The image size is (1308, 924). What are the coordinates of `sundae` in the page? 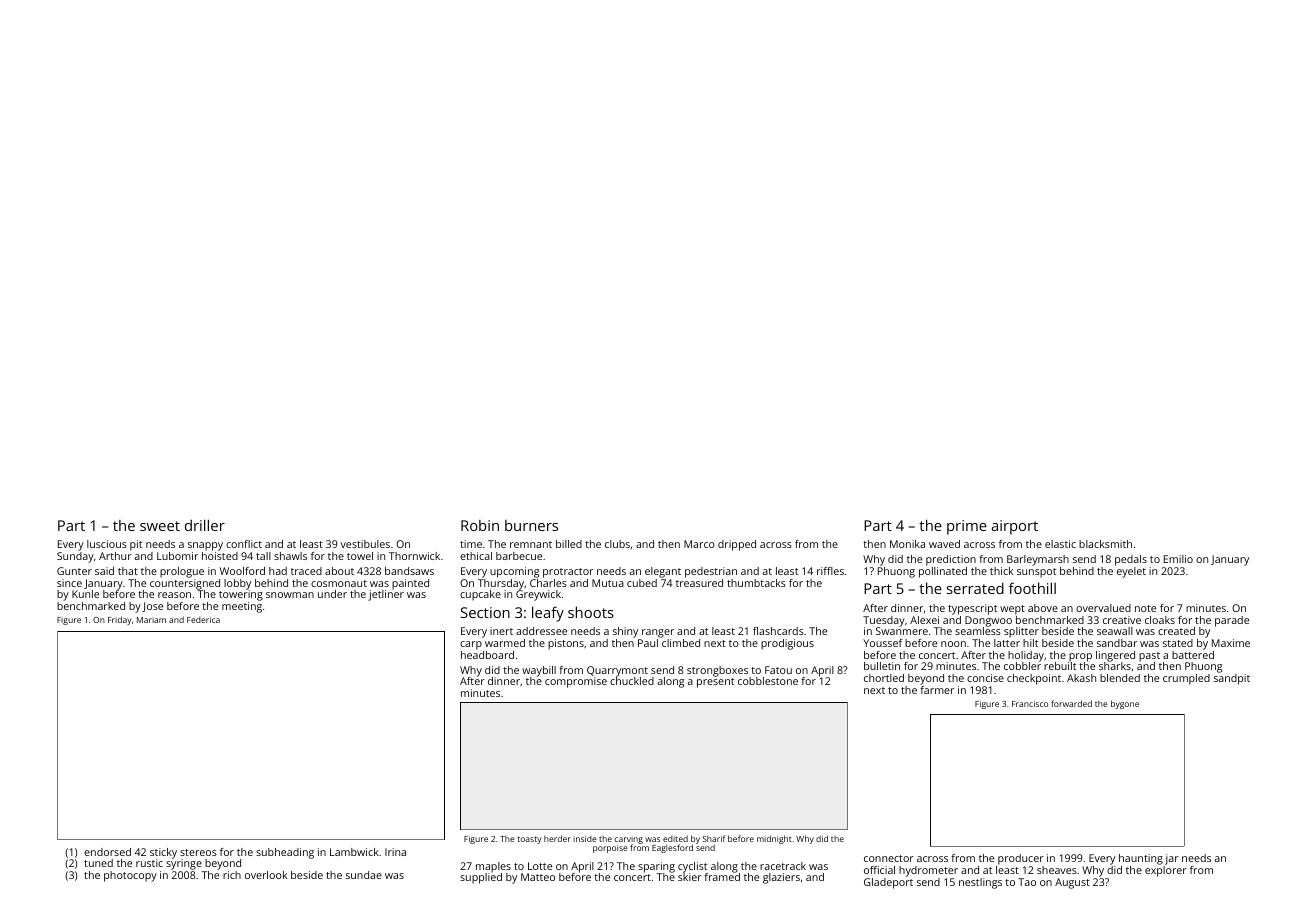 It's located at (364, 875).
